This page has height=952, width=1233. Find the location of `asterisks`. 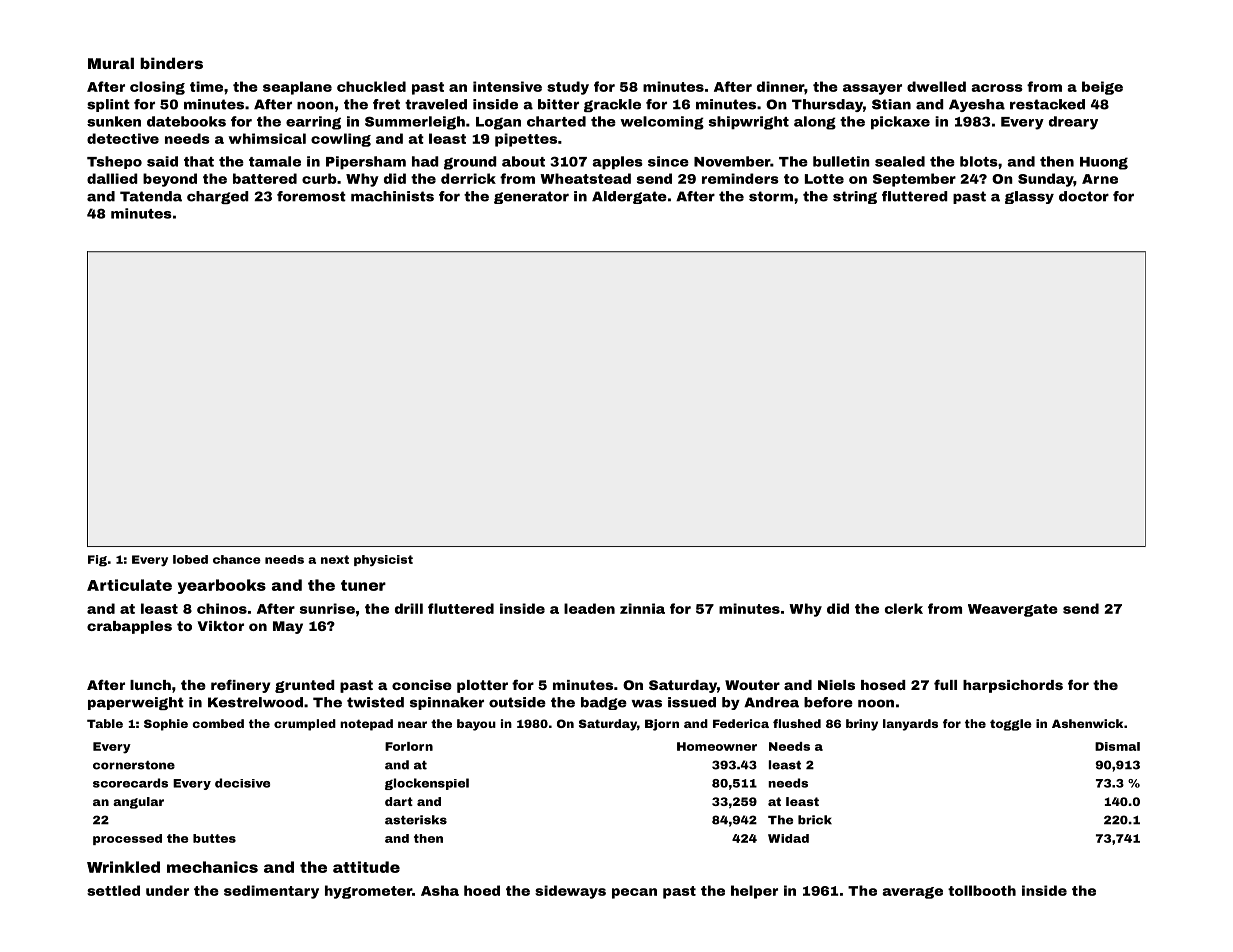

asterisks is located at coordinates (416, 820).
